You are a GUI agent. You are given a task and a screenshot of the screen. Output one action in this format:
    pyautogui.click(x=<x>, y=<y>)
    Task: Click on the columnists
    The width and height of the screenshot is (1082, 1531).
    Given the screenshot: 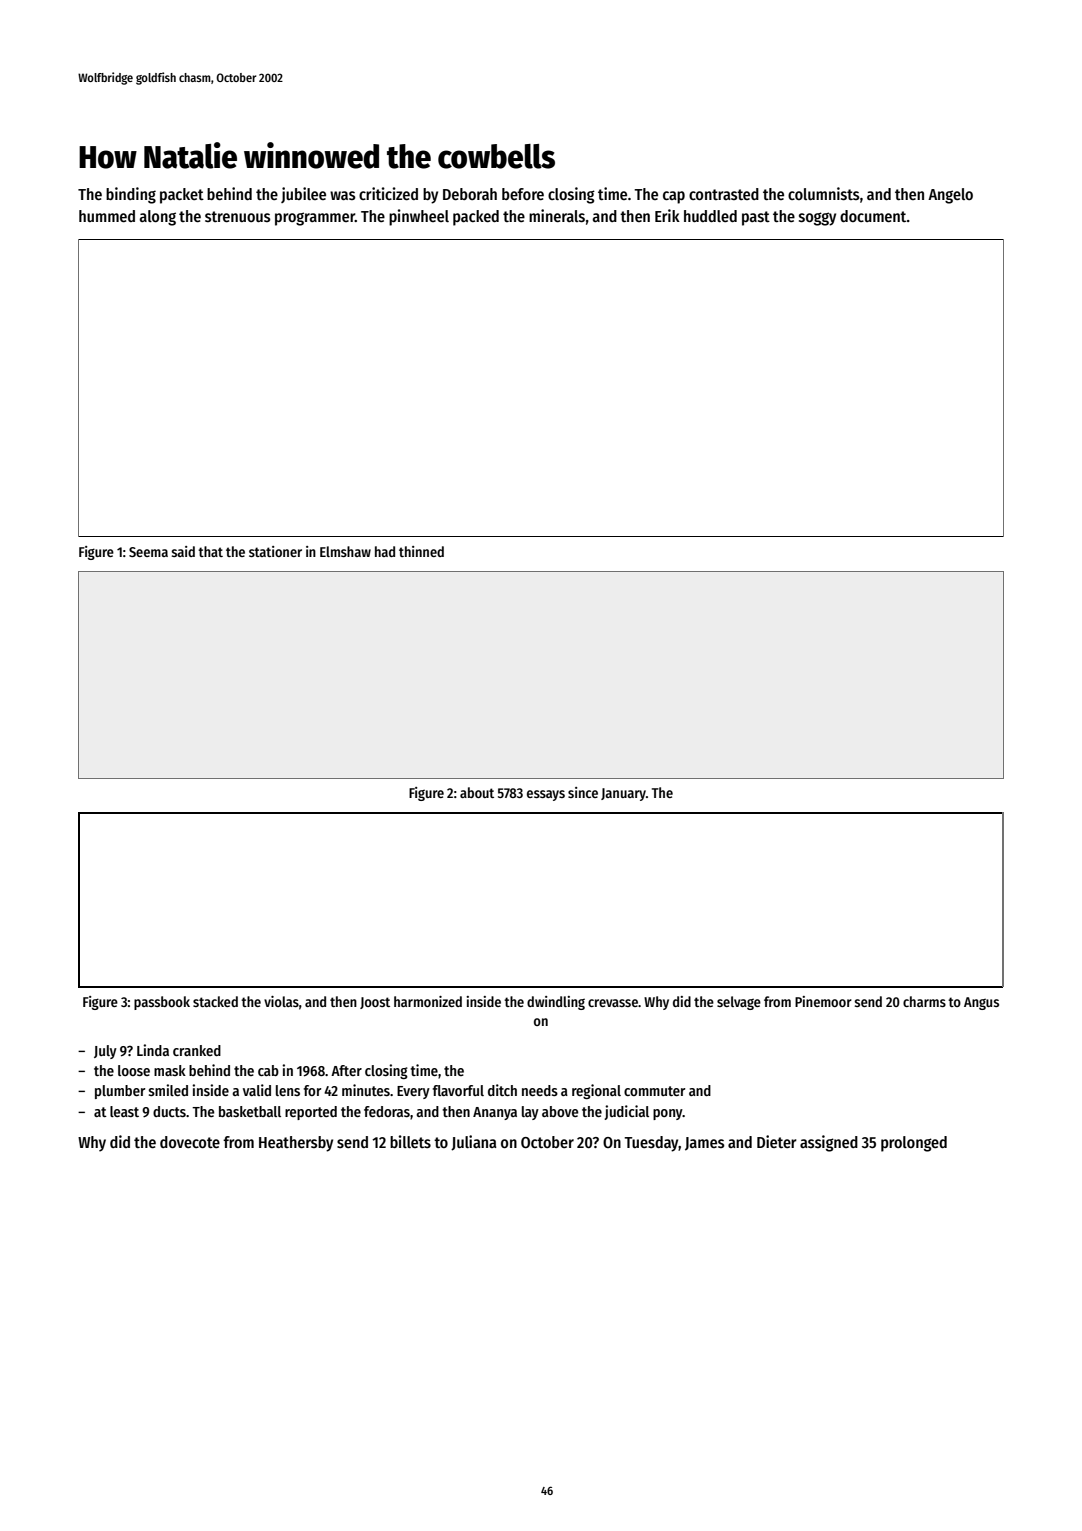 What is the action you would take?
    pyautogui.click(x=823, y=194)
